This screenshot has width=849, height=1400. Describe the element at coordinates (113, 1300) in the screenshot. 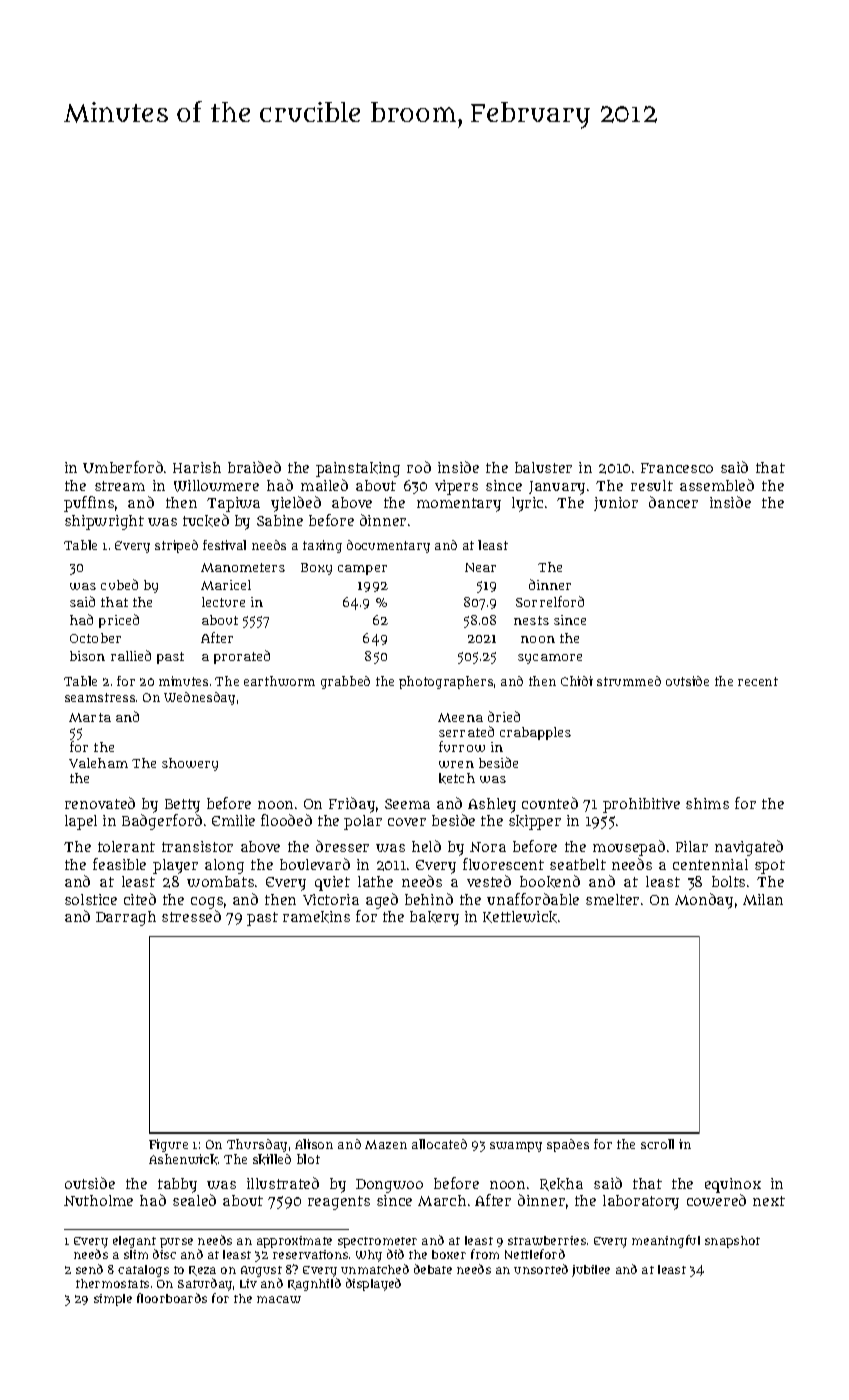

I see `simple` at that location.
